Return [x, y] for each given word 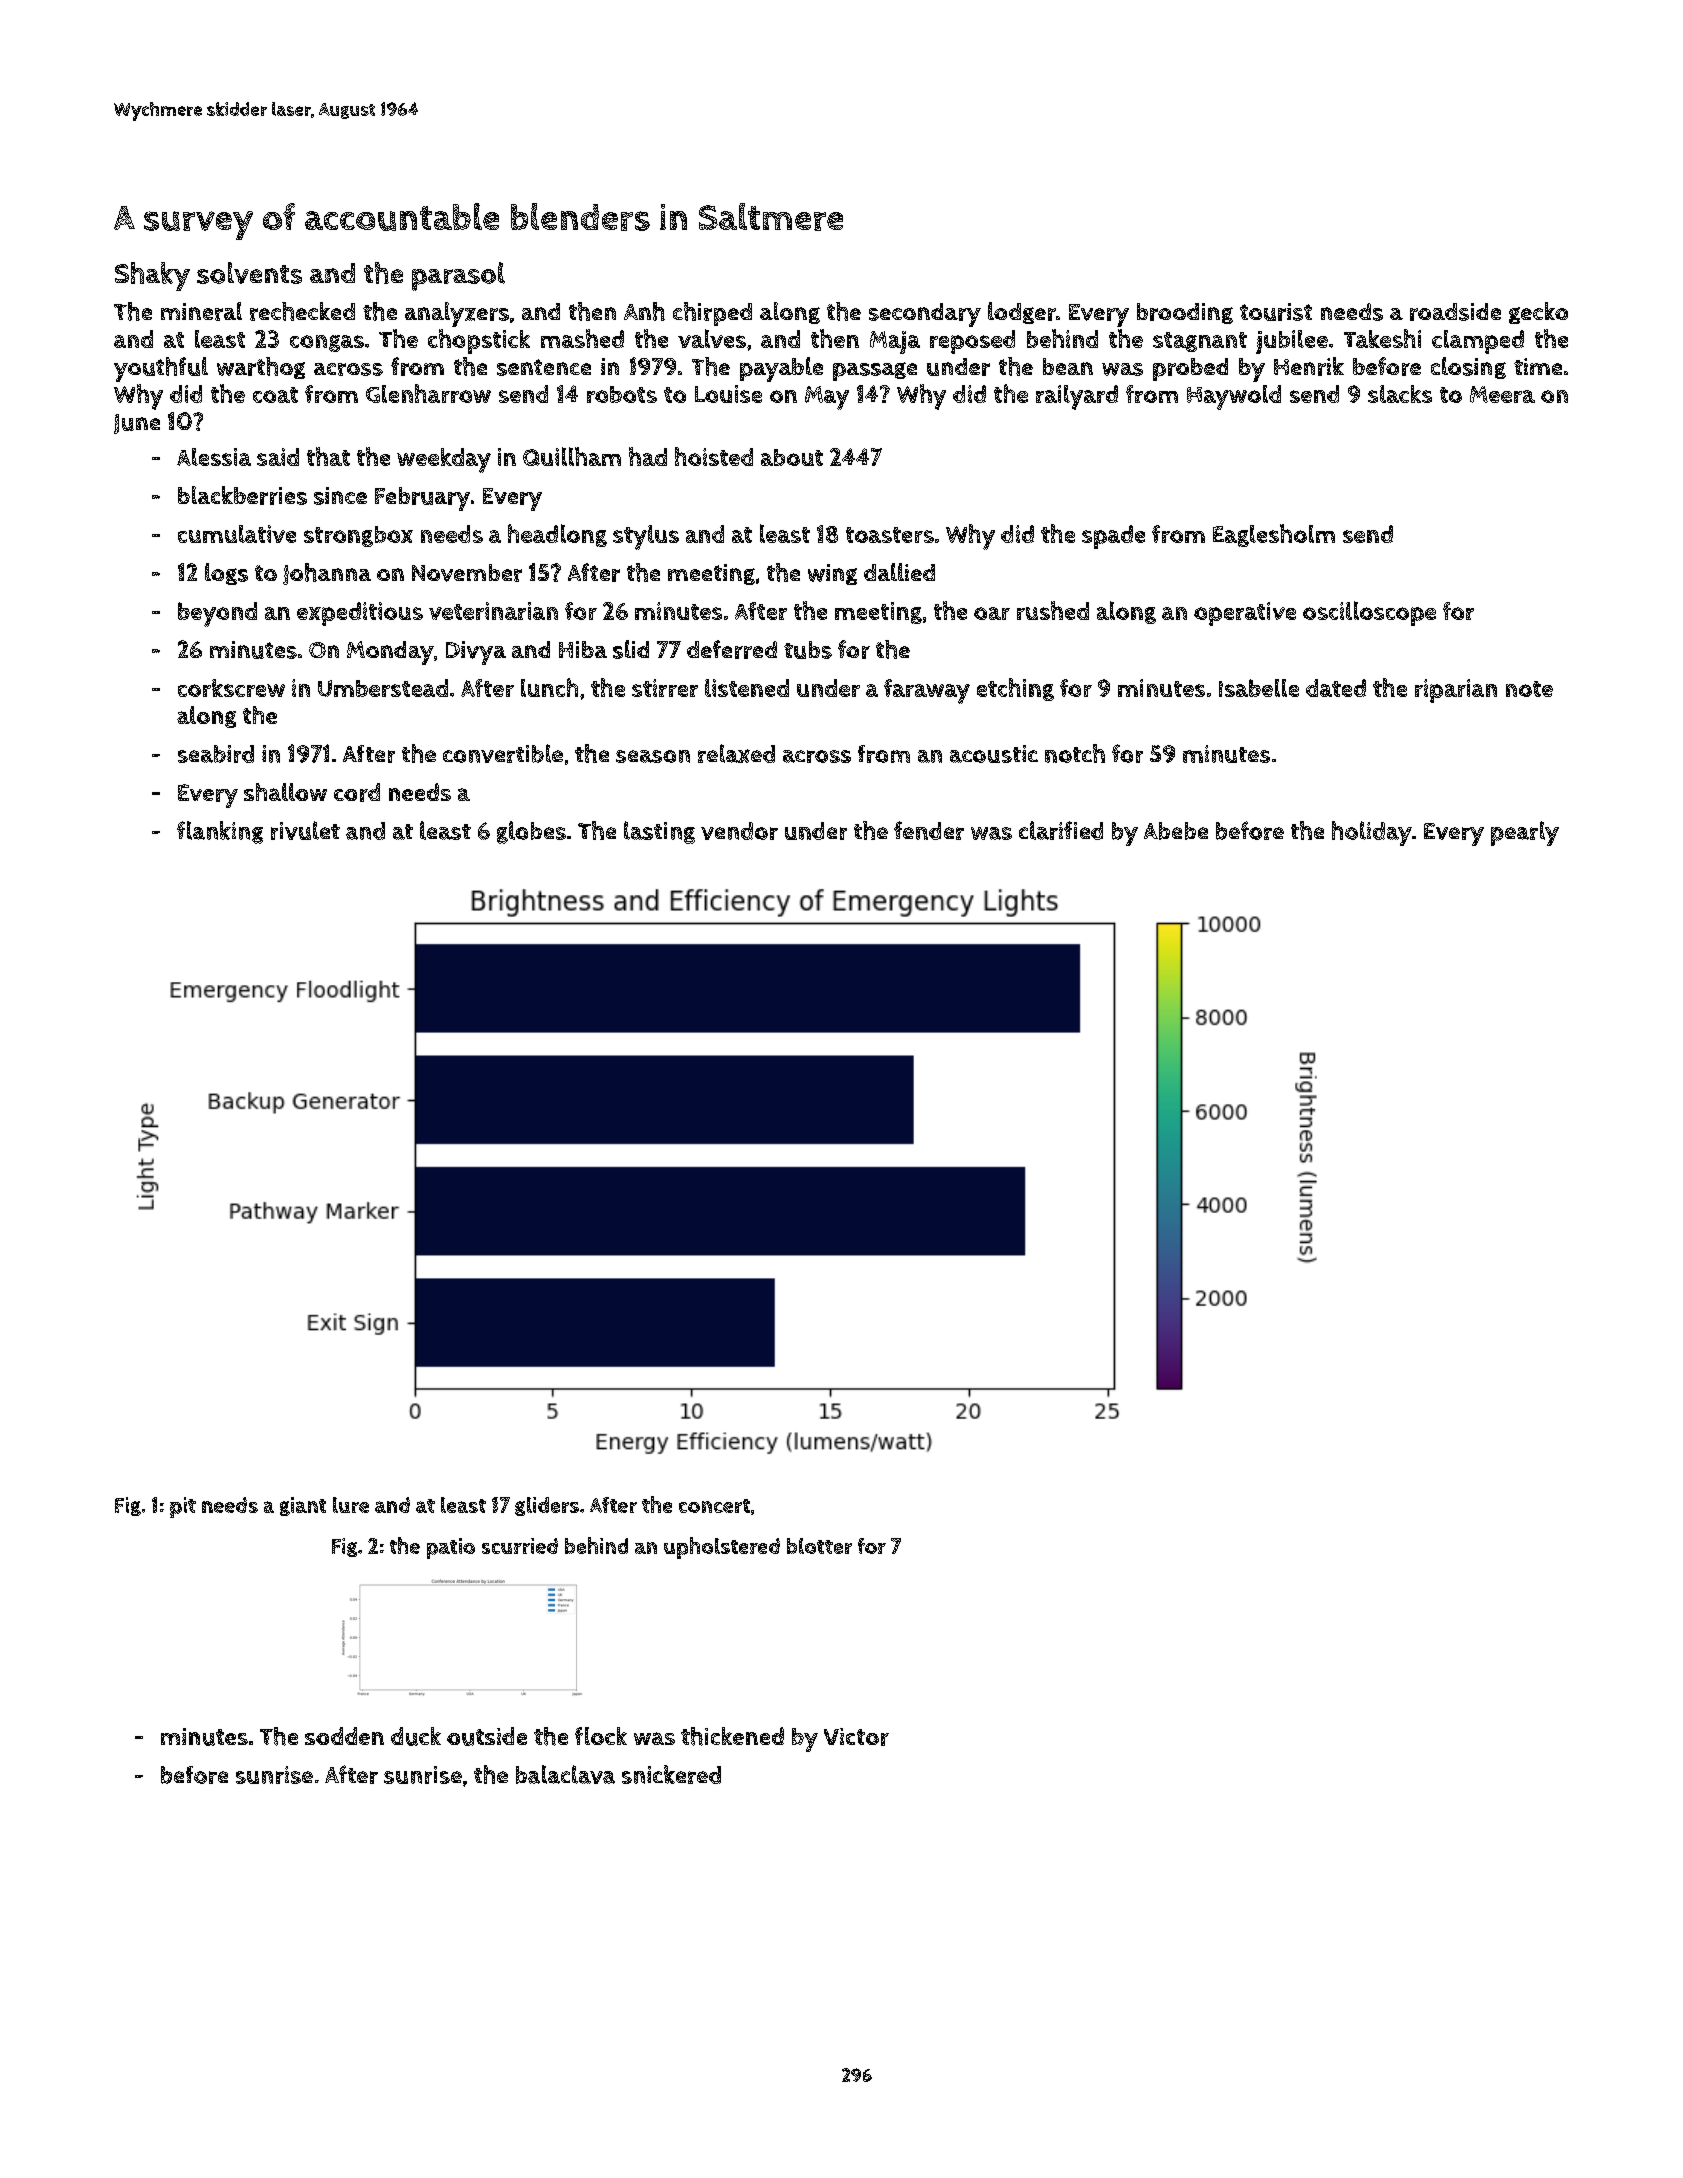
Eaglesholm [1274, 535]
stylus [646, 537]
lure [351, 1505]
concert [714, 1506]
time [1538, 366]
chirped [712, 314]
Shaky [152, 276]
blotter [819, 1546]
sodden [344, 1736]
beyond [217, 614]
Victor [856, 1737]
